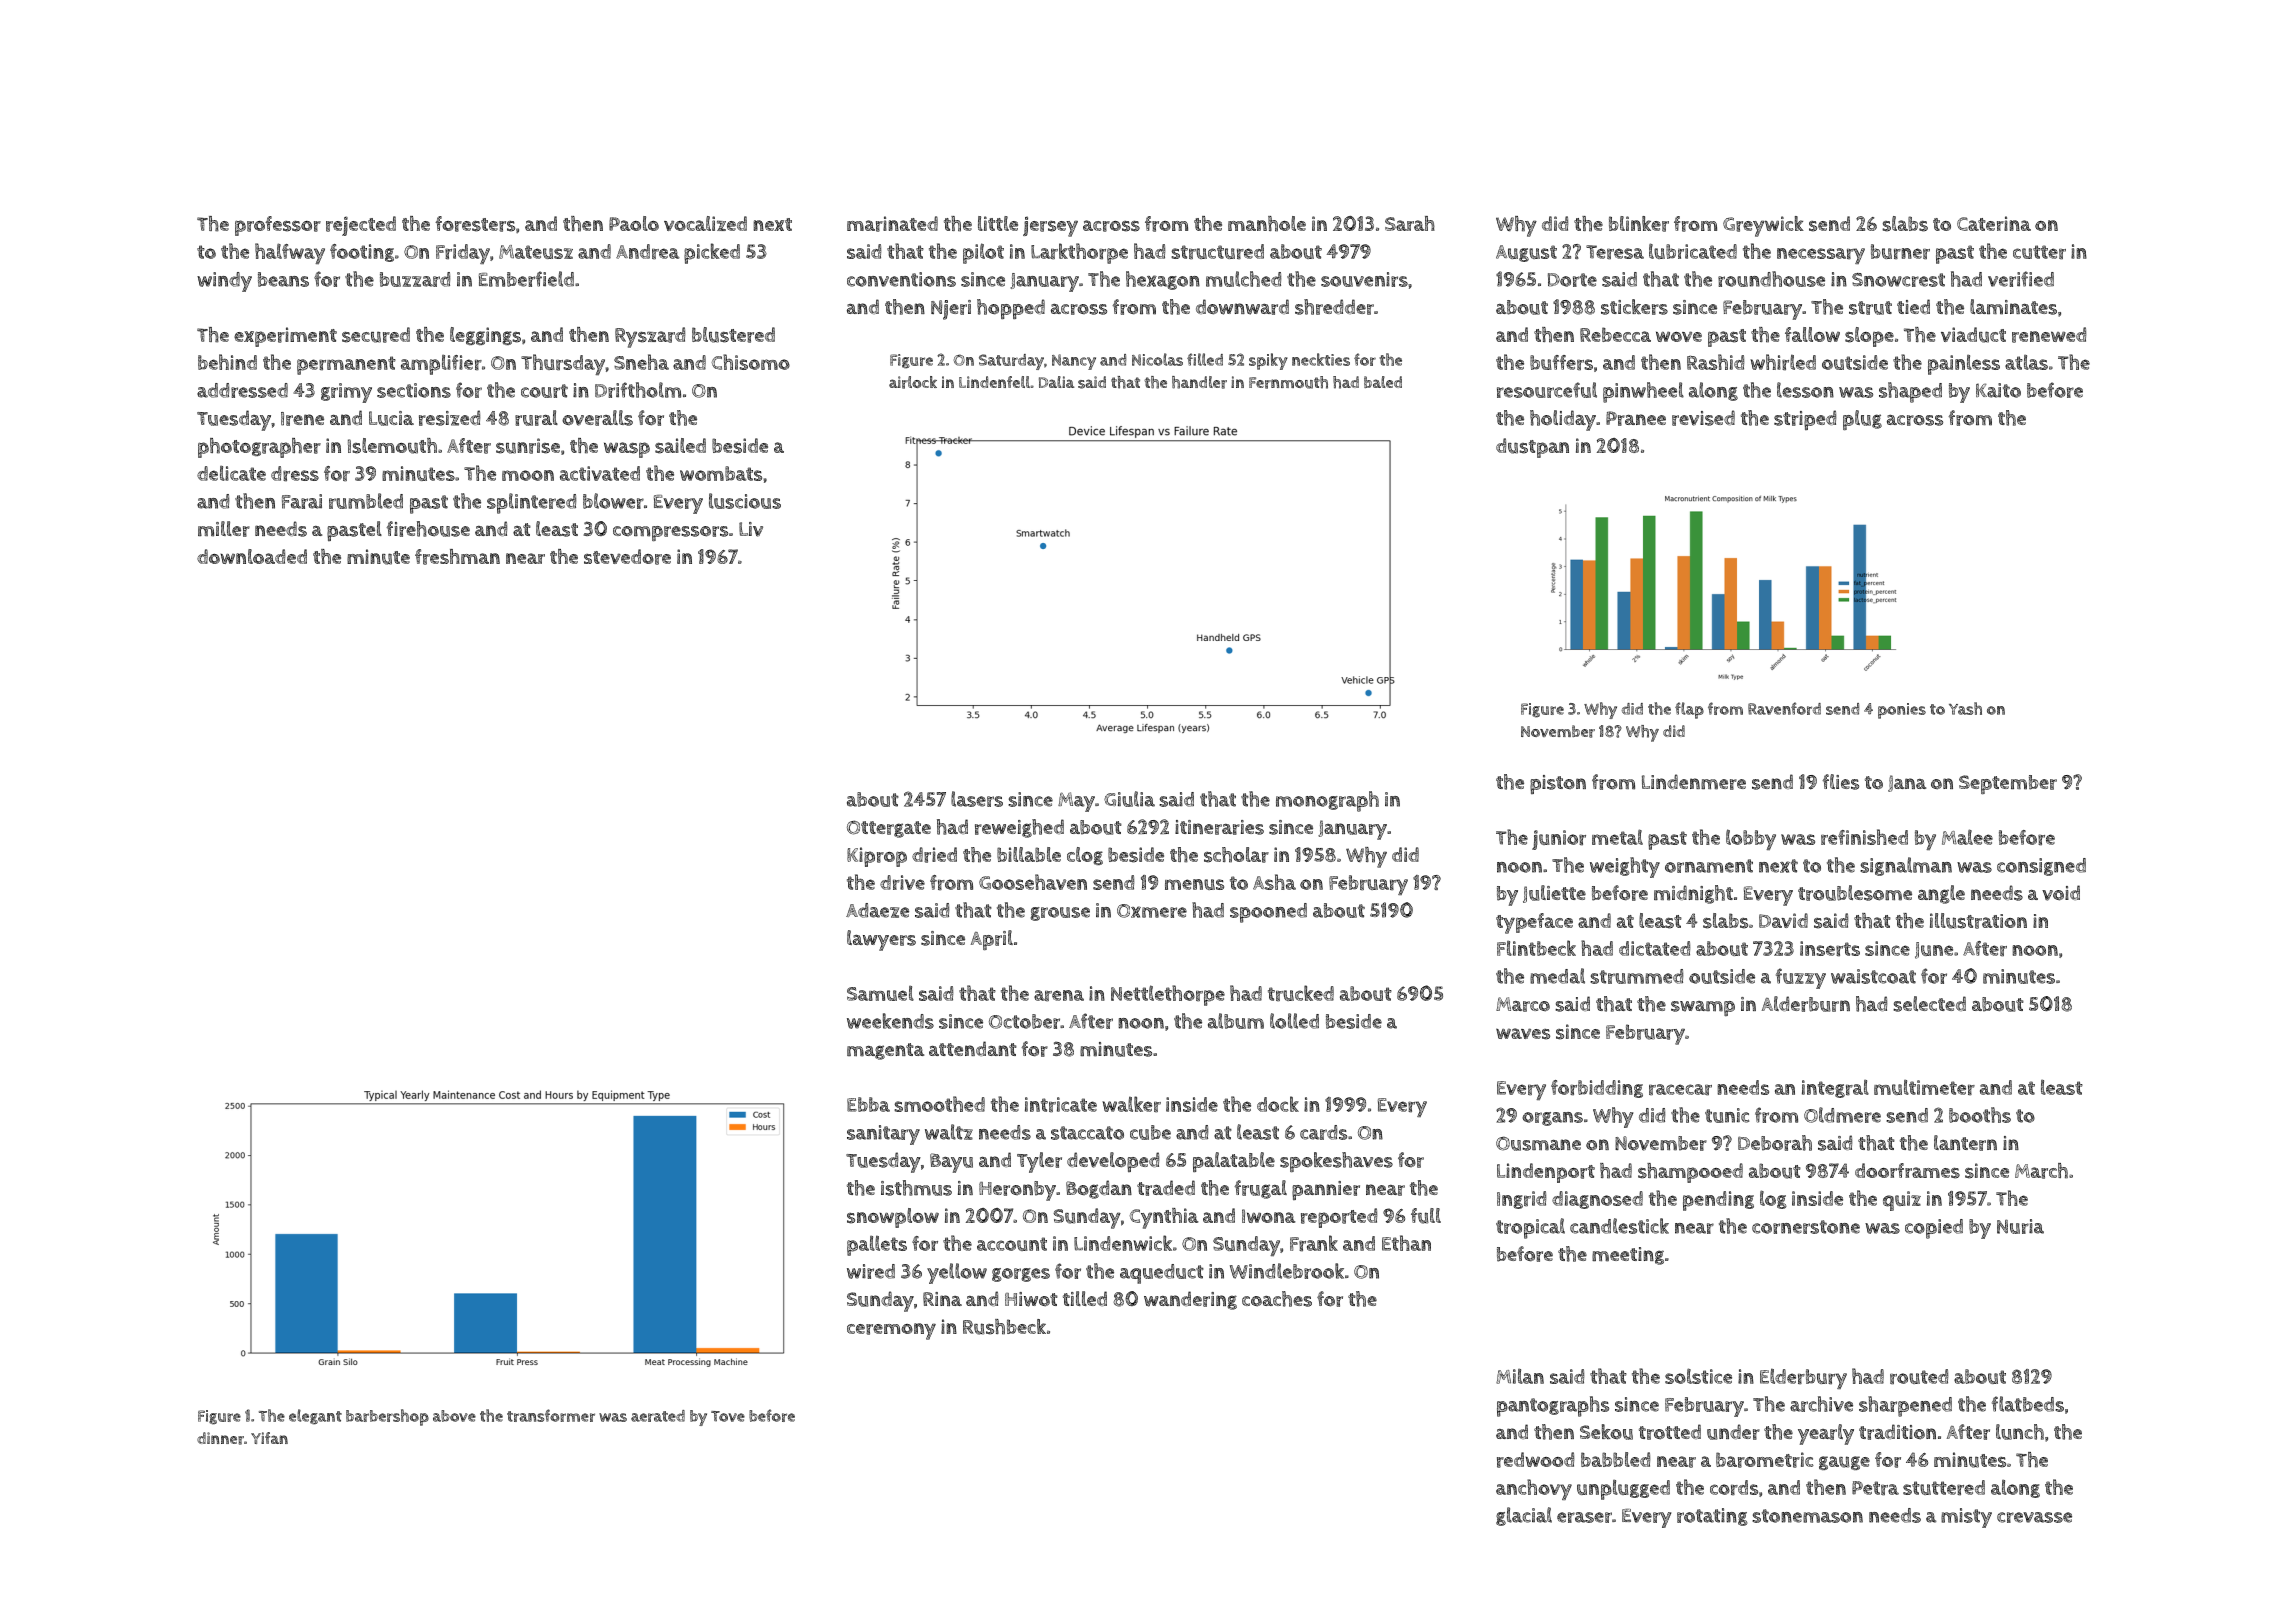 This image has height=1620, width=2292. Describe the element at coordinates (1715, 362) in the image. I see `Rashid` at that location.
